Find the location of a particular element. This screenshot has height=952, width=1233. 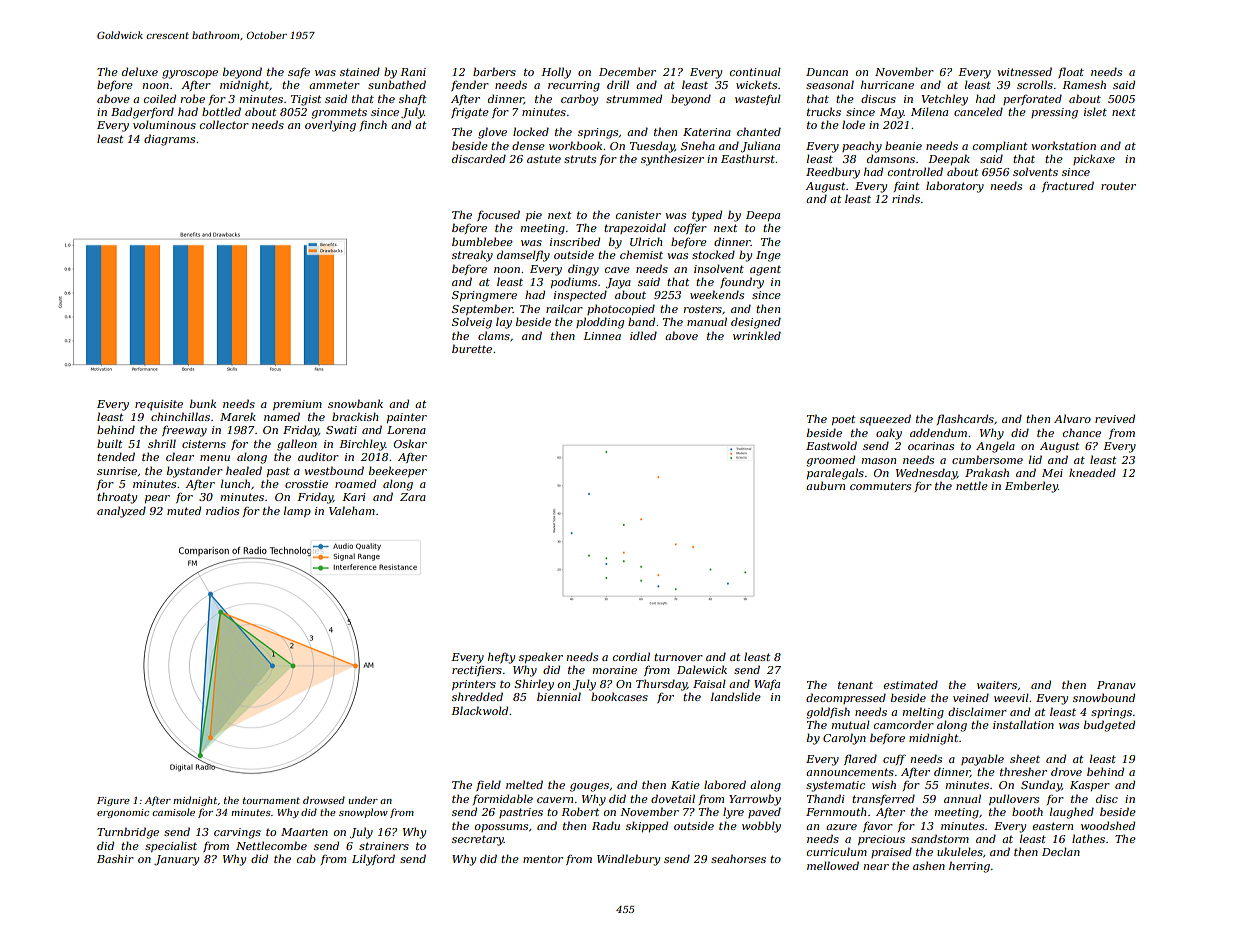

cab is located at coordinates (306, 858).
